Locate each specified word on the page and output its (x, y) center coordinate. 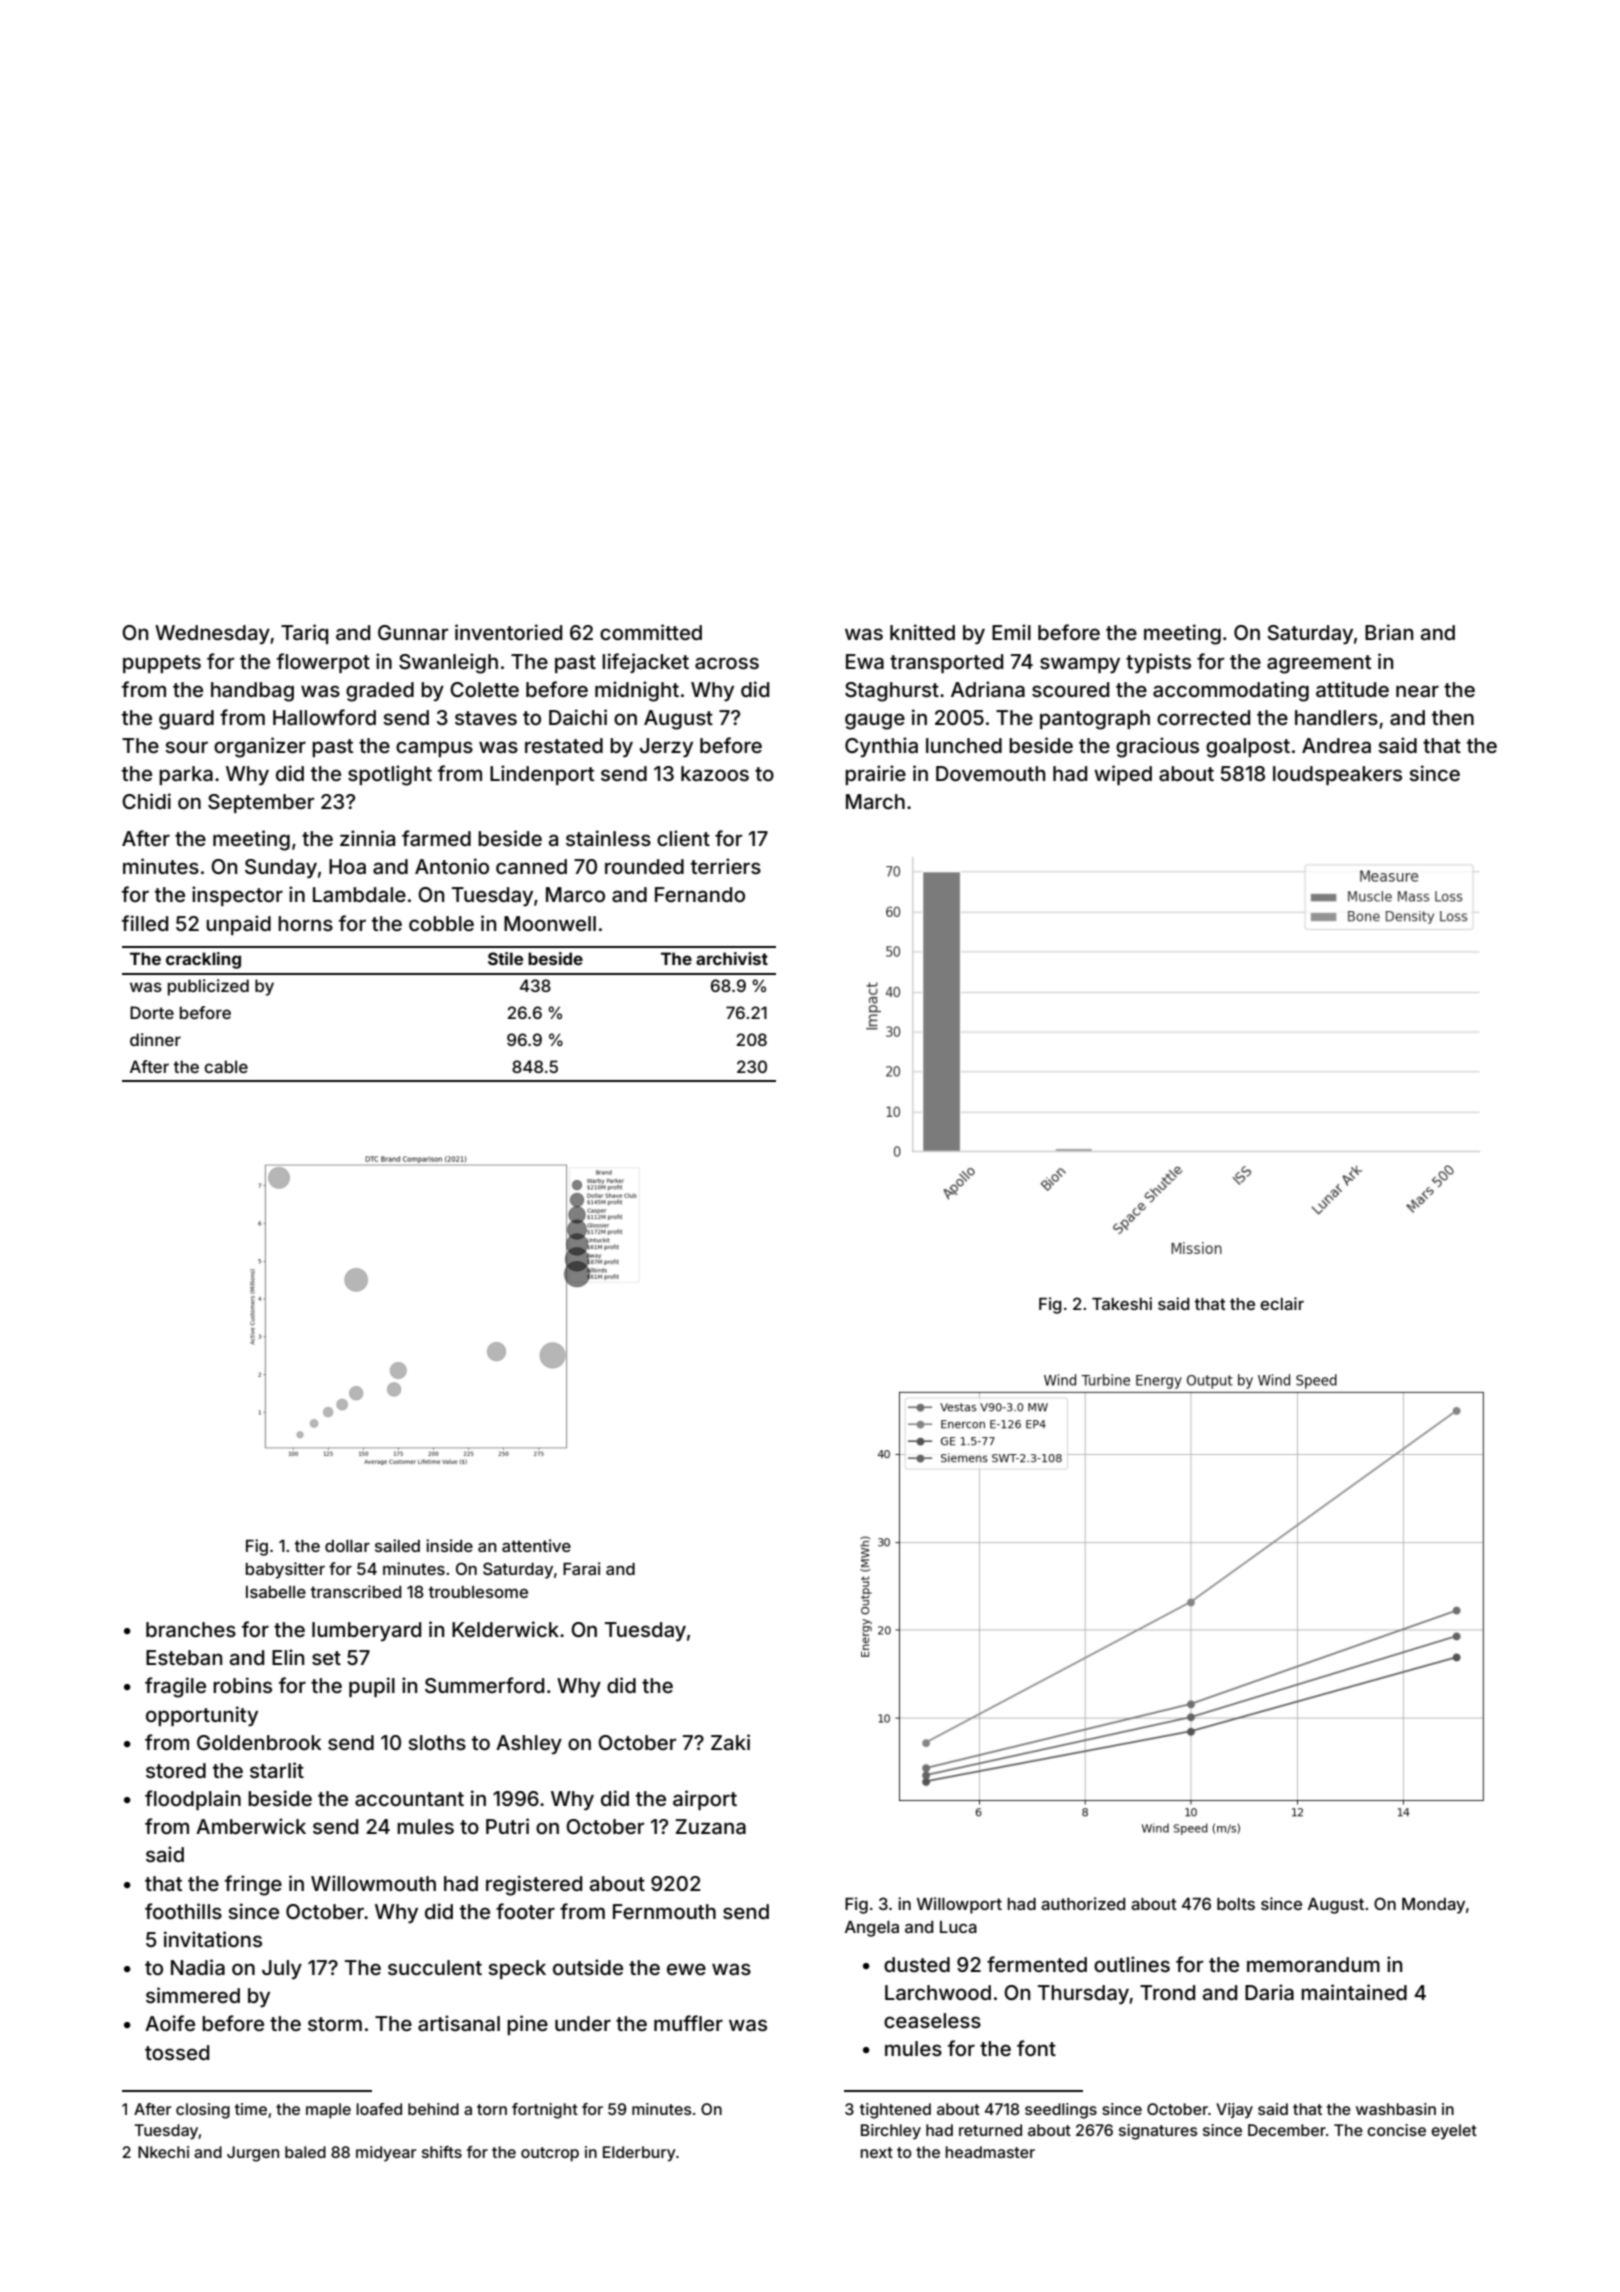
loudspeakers (1337, 775)
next (876, 2152)
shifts (442, 2152)
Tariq (304, 634)
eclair (1282, 1303)
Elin (288, 1657)
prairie (875, 775)
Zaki (730, 1742)
